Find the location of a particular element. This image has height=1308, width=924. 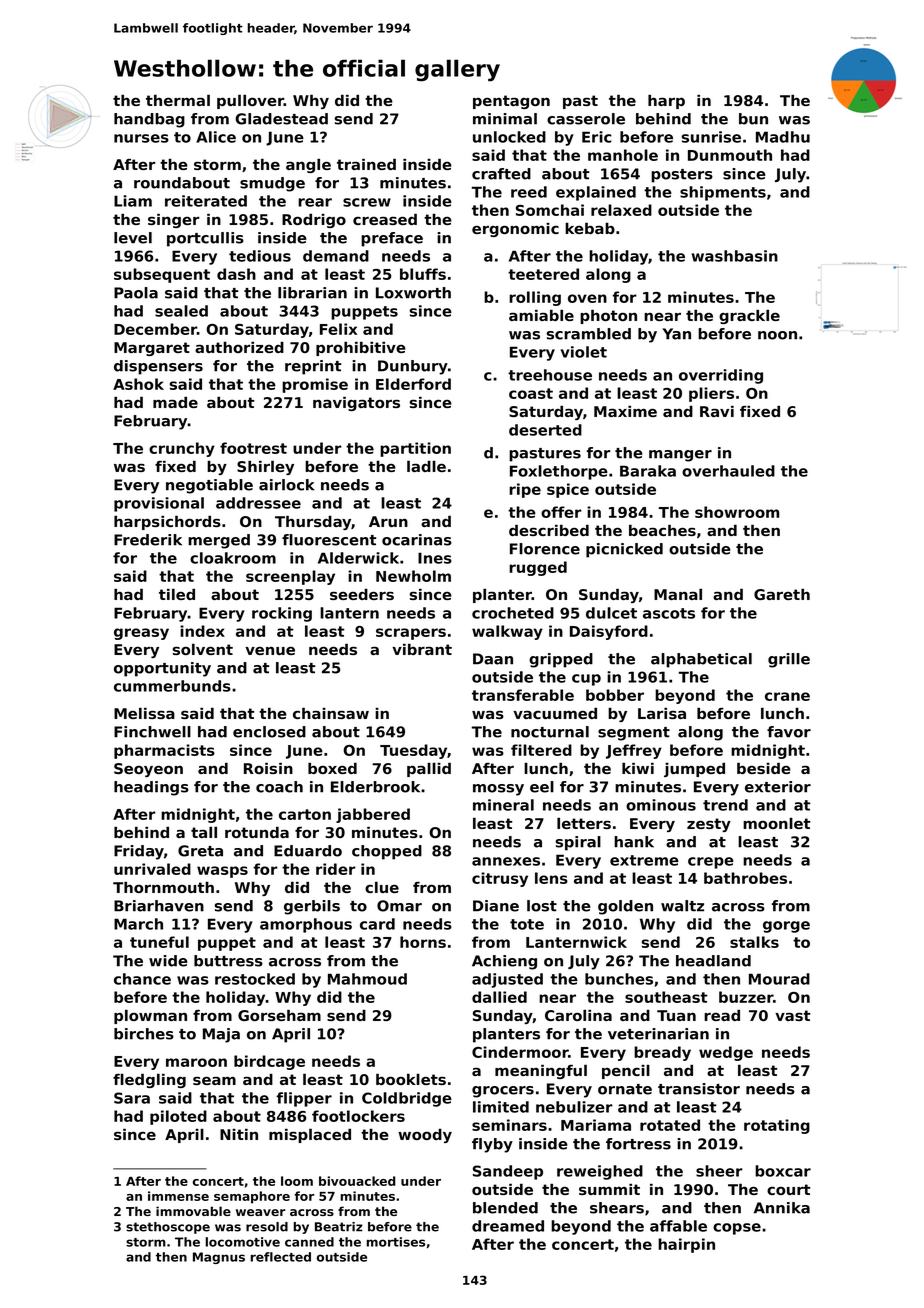

flipper is located at coordinates (304, 1099).
